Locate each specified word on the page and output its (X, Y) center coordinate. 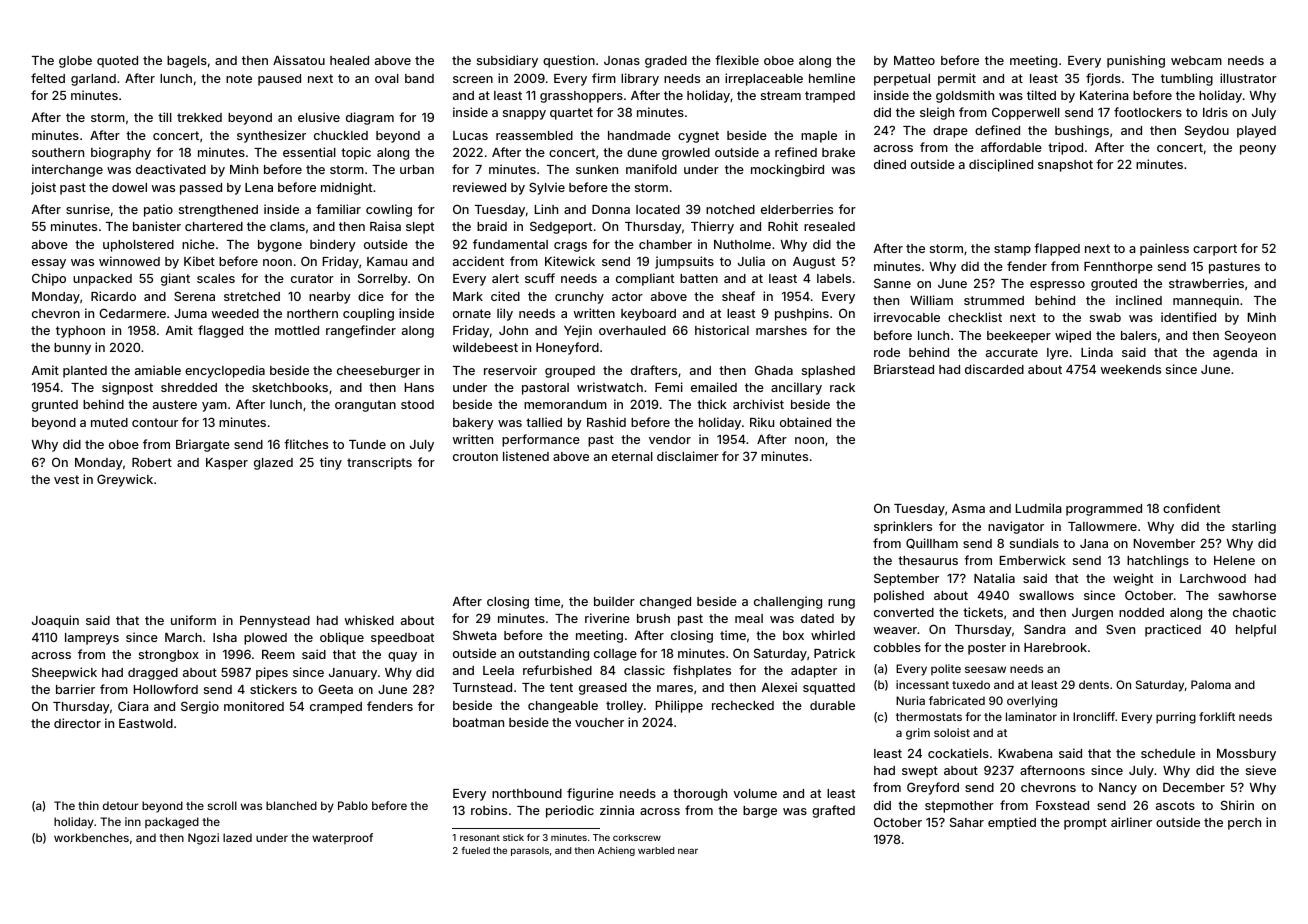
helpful (1256, 630)
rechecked (743, 705)
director (77, 723)
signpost (127, 388)
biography (121, 153)
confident (1191, 508)
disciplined (1001, 165)
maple (819, 137)
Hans (419, 387)
